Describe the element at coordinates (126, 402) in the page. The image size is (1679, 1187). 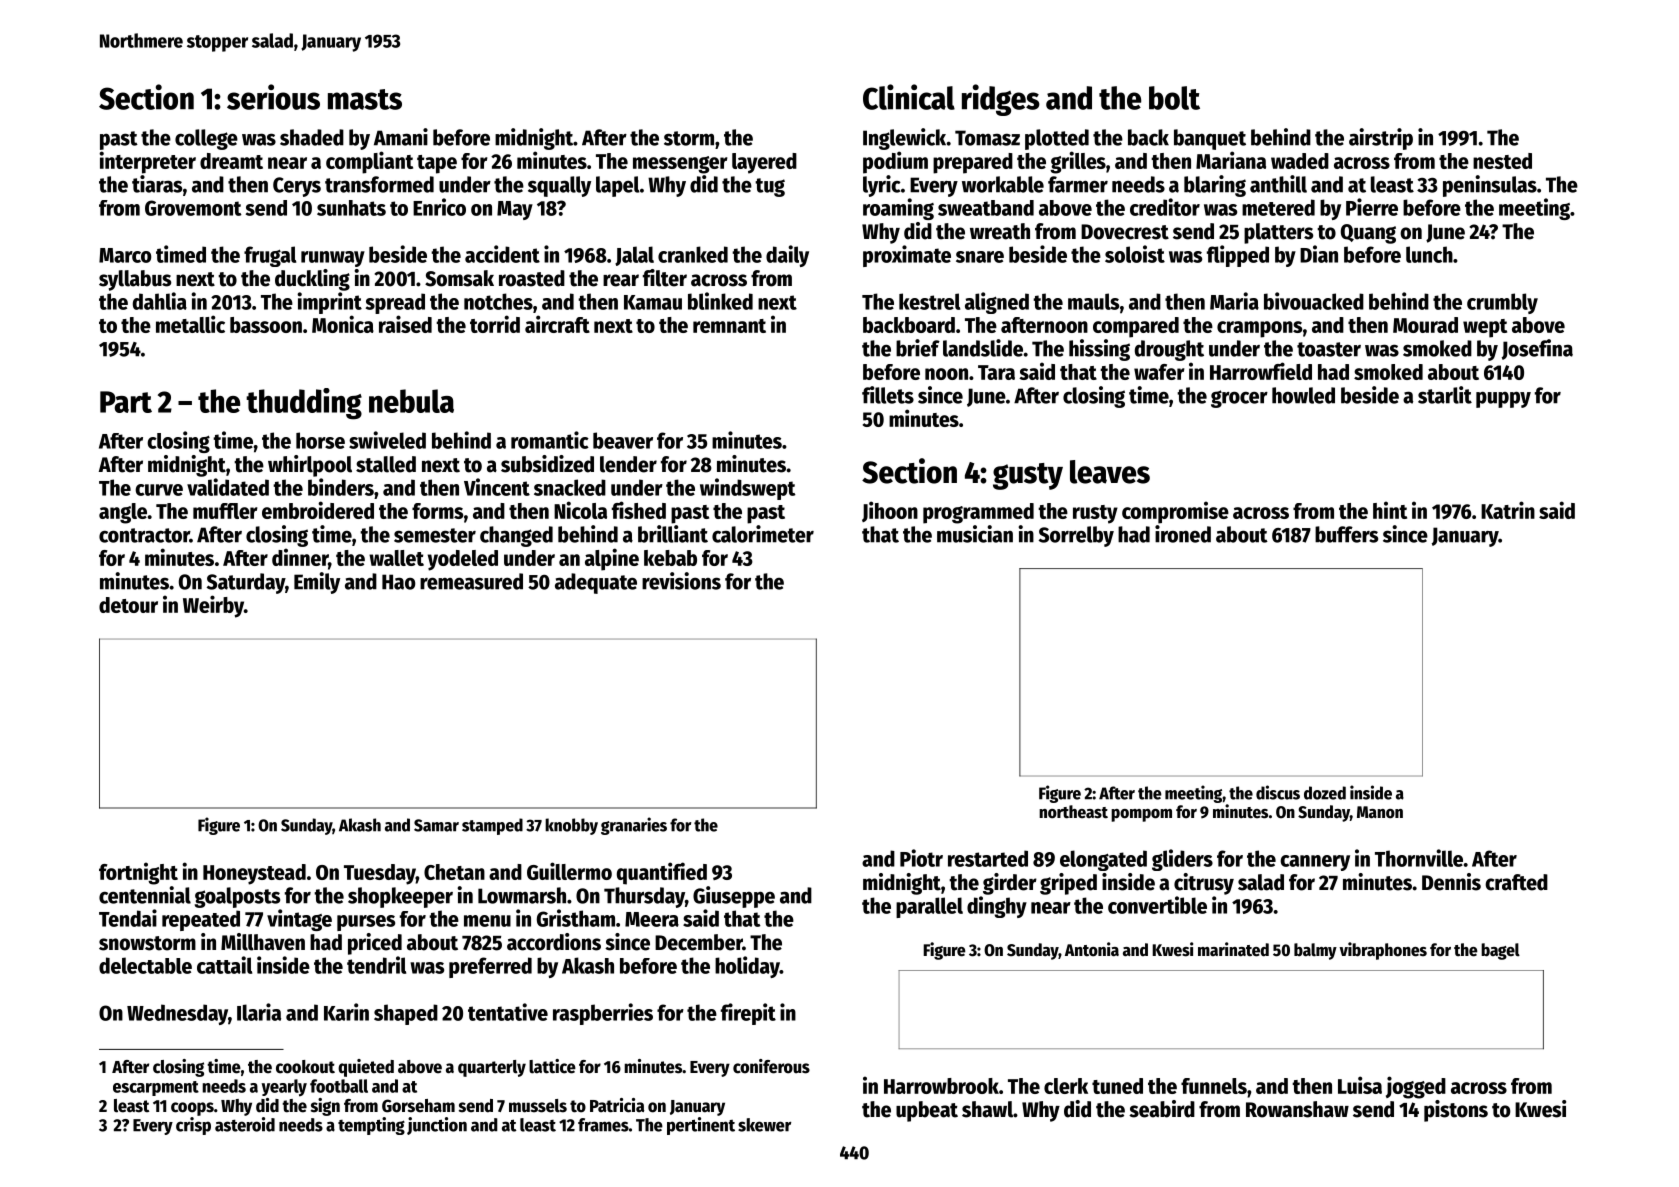
I see `Part` at that location.
